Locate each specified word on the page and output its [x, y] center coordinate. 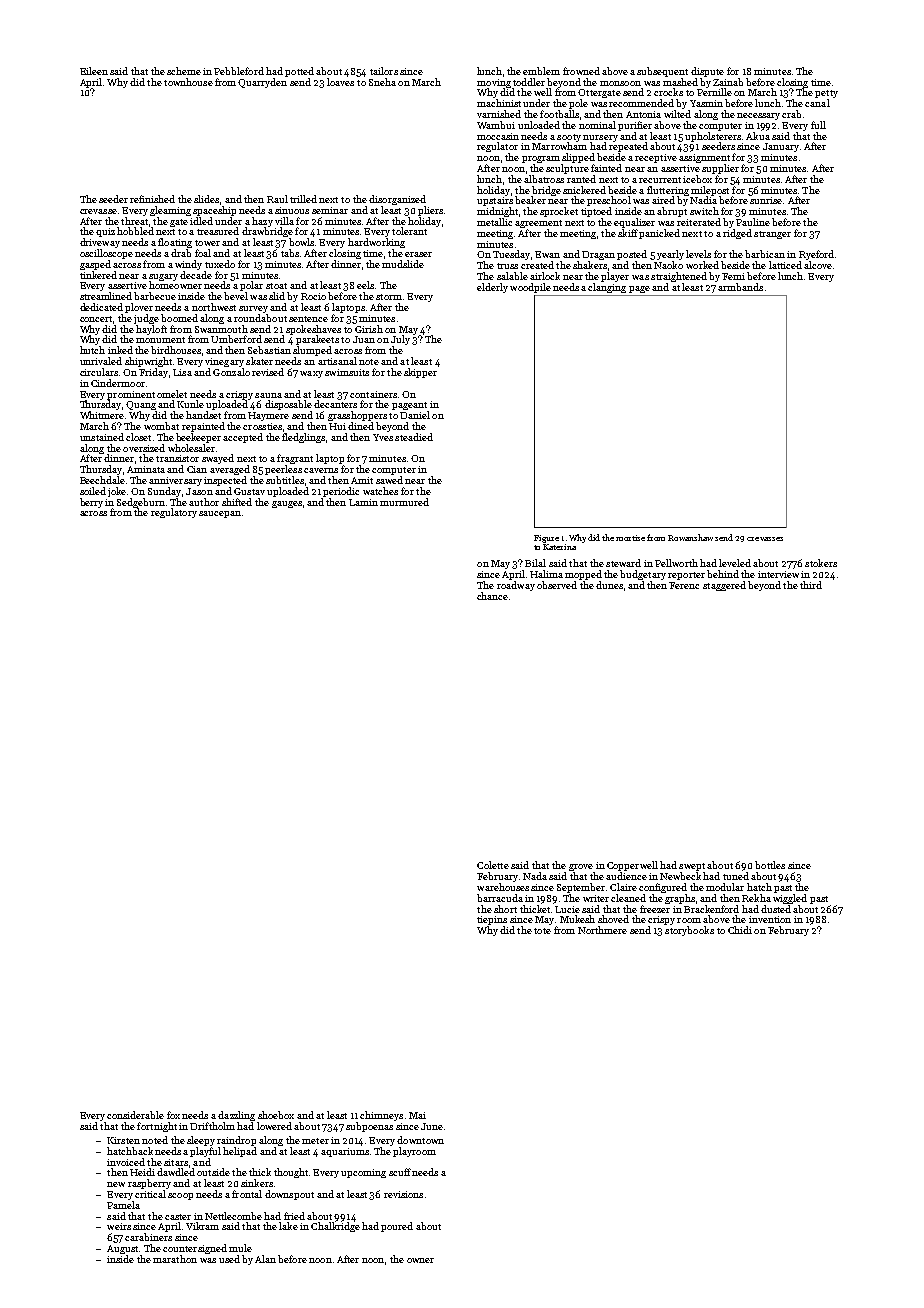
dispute [707, 72]
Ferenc [684, 585]
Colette [493, 865]
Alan [265, 1259]
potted [299, 72]
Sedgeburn [141, 503]
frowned [581, 71]
